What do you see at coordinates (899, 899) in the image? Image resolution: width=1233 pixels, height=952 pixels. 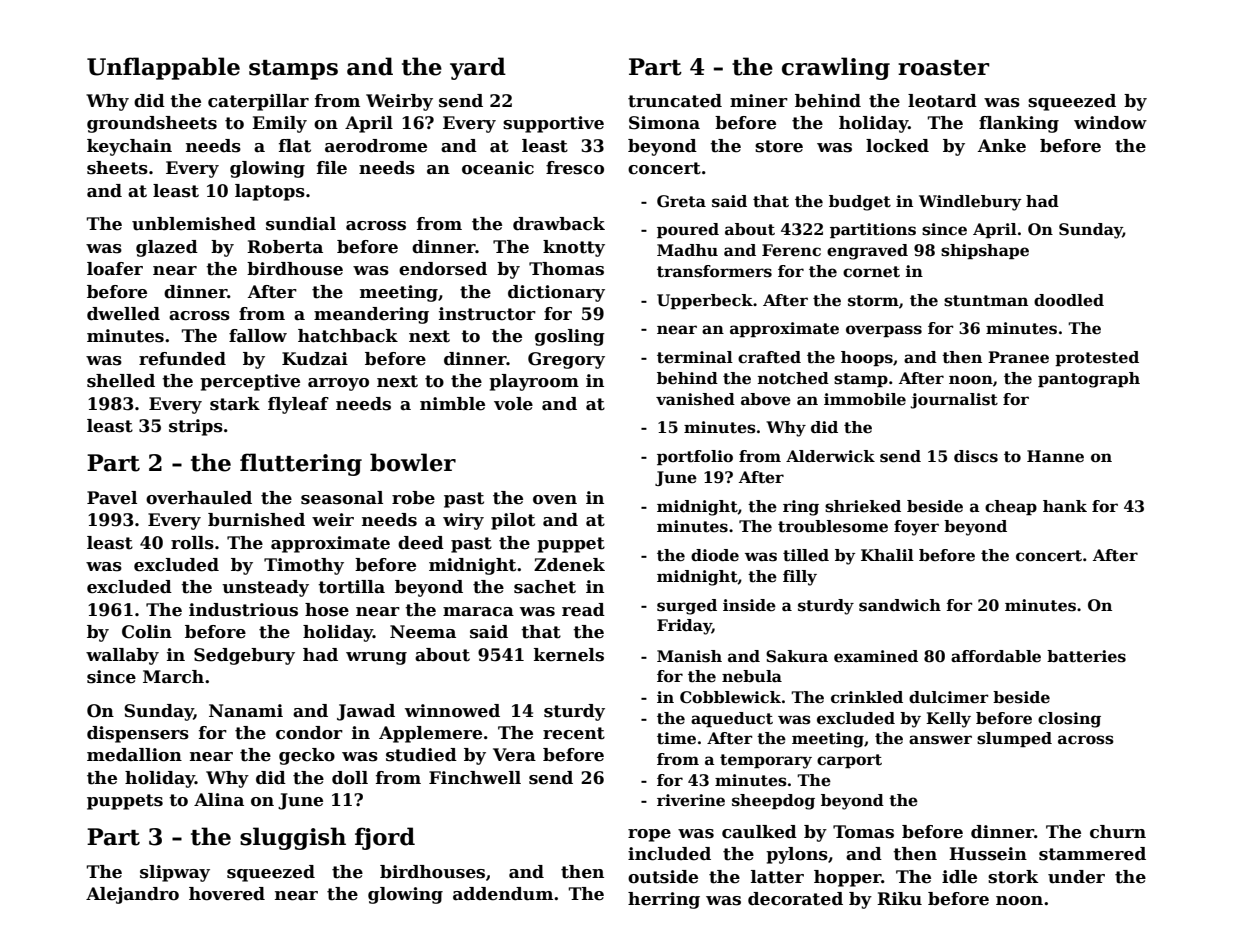 I see `Riku` at bounding box center [899, 899].
